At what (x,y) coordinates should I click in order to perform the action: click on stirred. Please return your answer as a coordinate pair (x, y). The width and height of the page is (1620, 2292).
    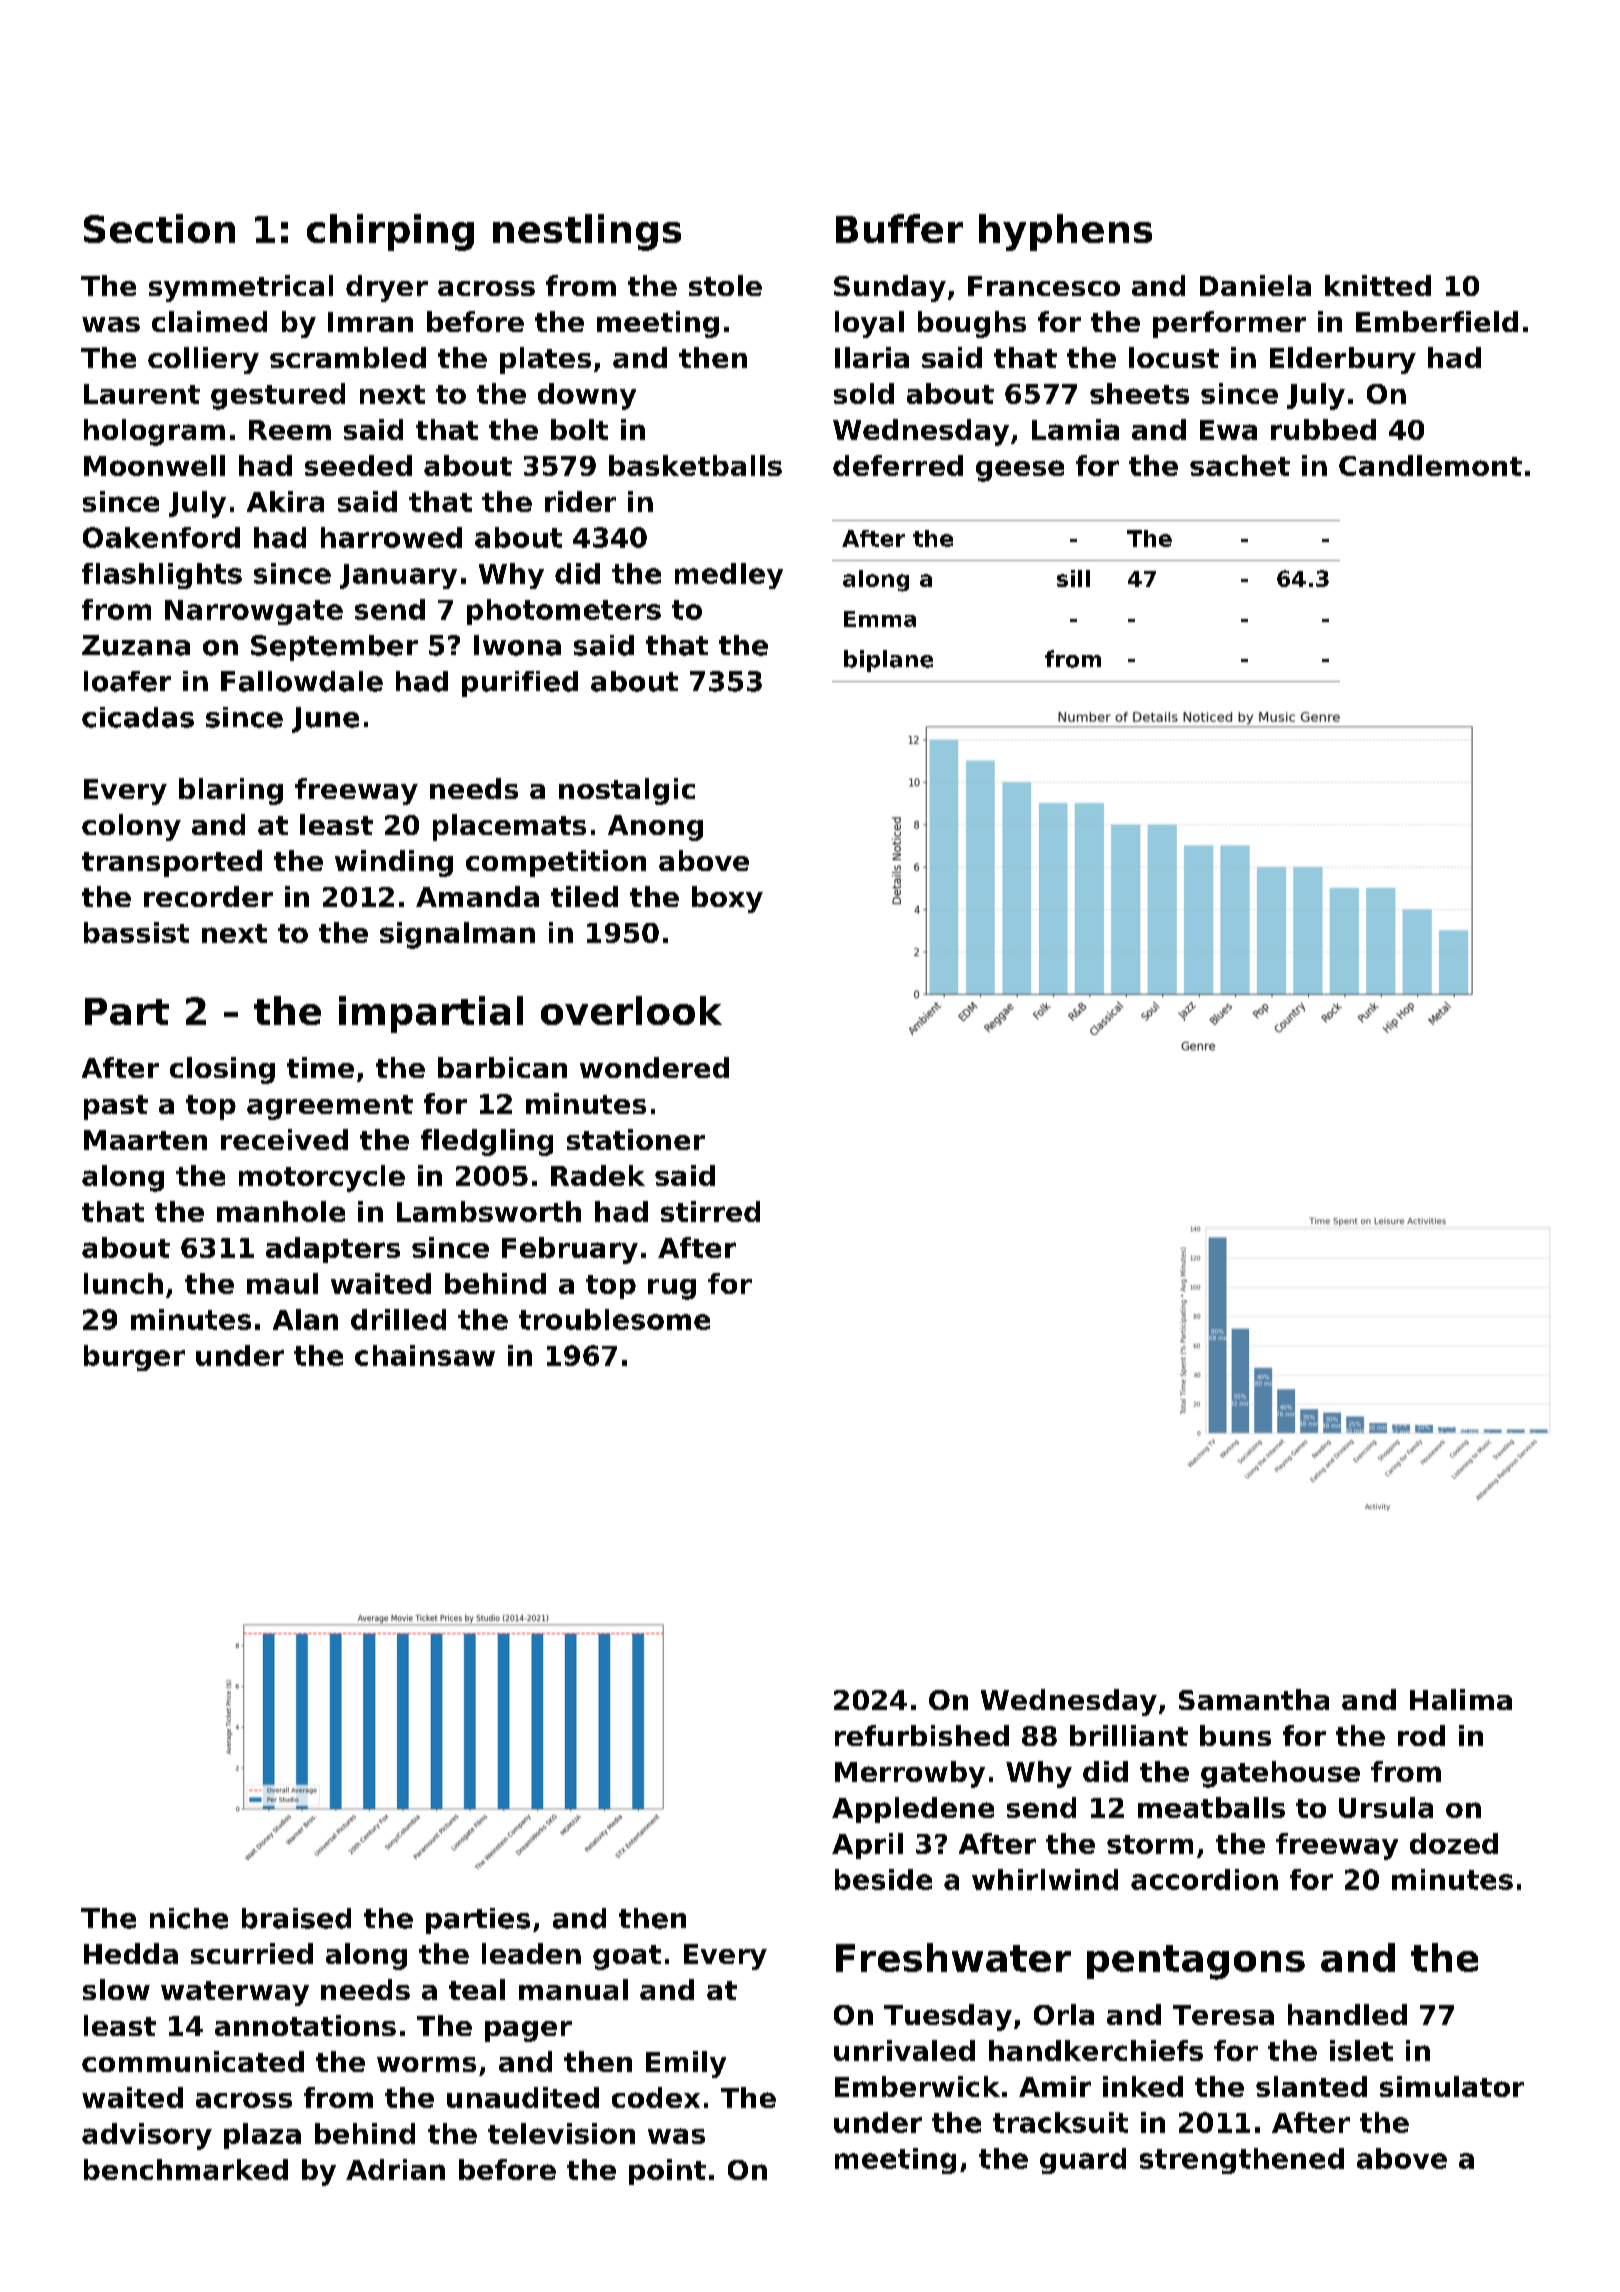
    Looking at the image, I should click on (710, 1211).
